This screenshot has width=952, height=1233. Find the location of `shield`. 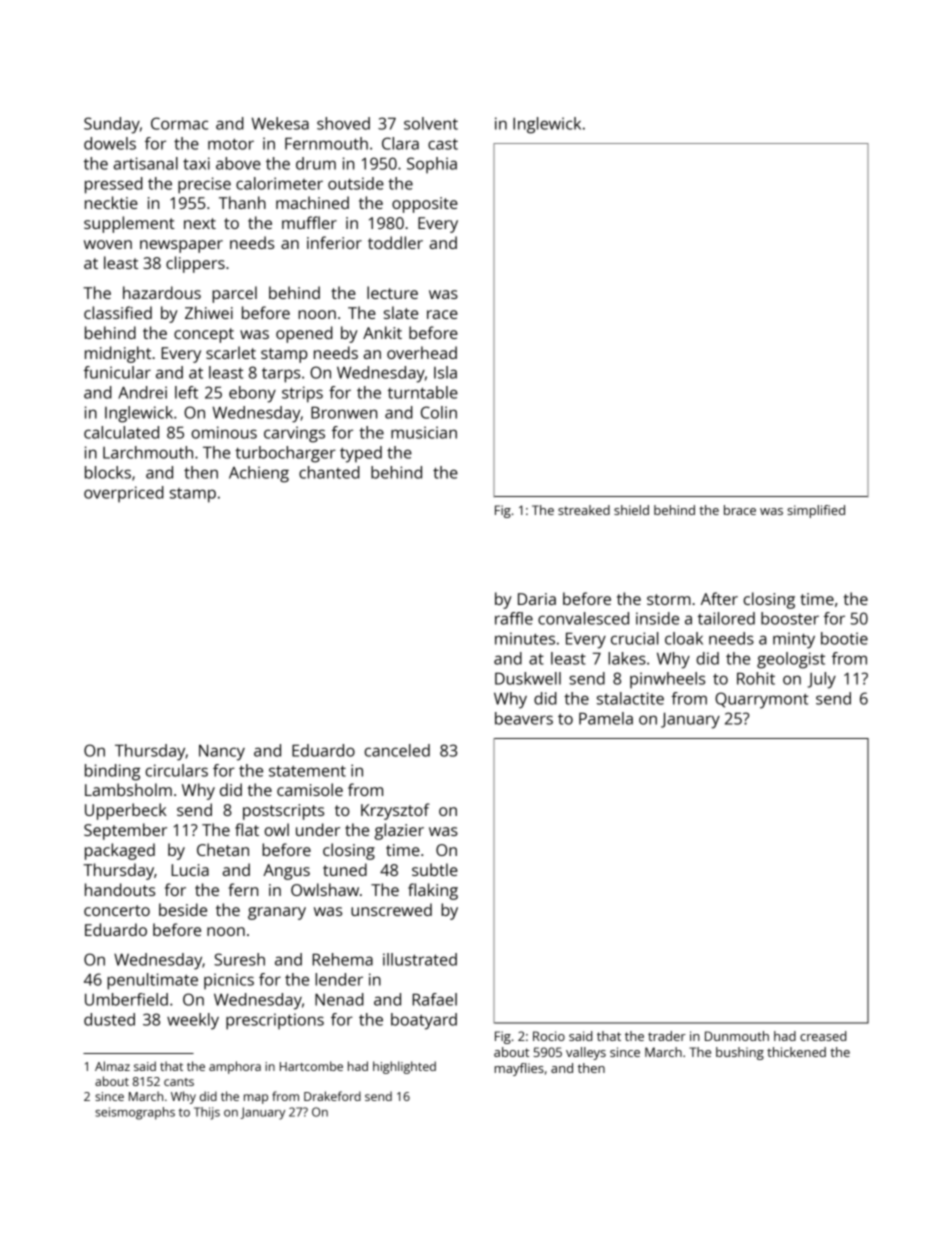

shield is located at coordinates (631, 510).
